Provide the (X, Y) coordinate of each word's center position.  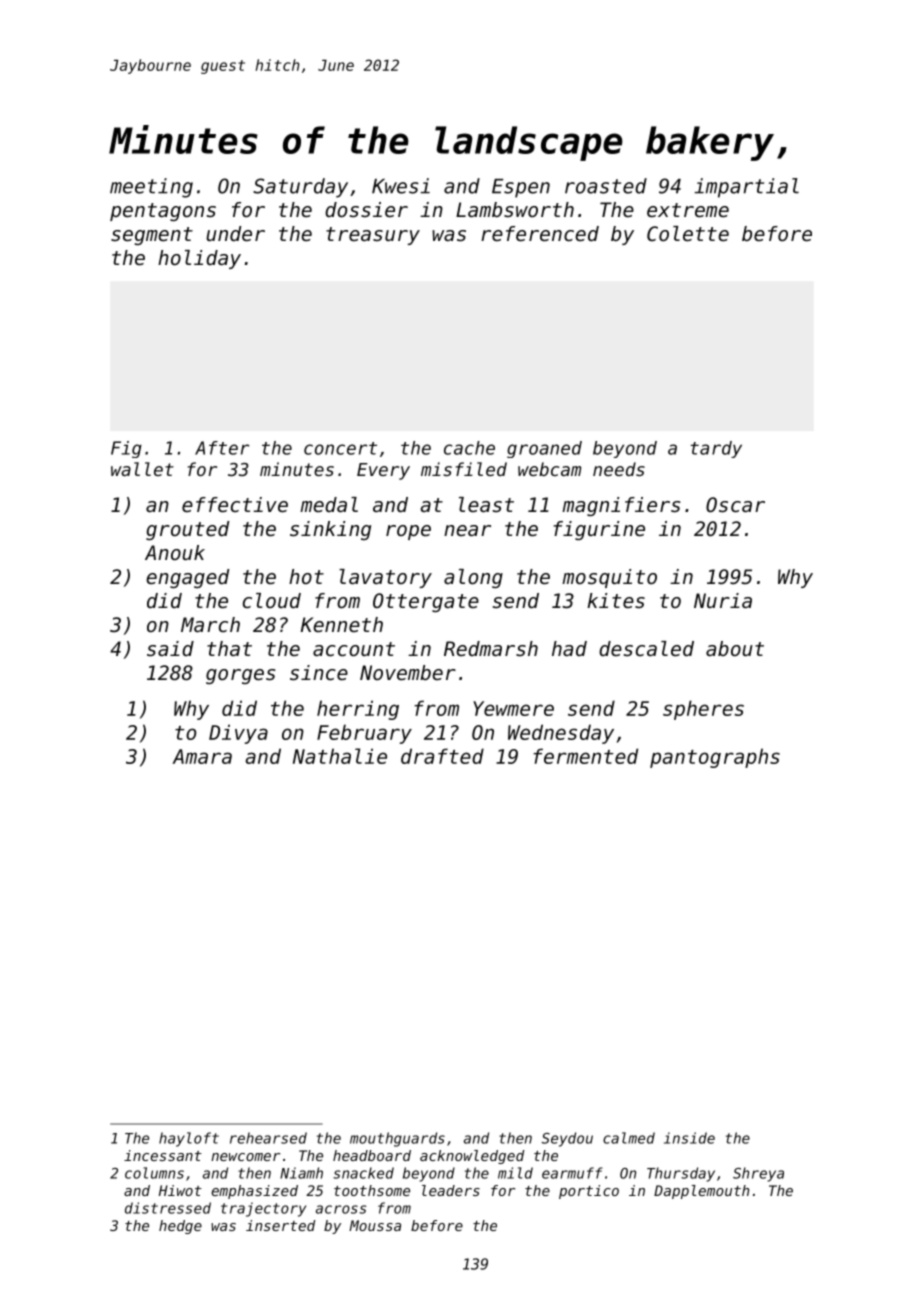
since (319, 673)
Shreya (758, 1174)
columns (154, 1173)
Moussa (375, 1225)
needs (619, 469)
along (473, 578)
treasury (373, 236)
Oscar (735, 505)
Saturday (300, 188)
